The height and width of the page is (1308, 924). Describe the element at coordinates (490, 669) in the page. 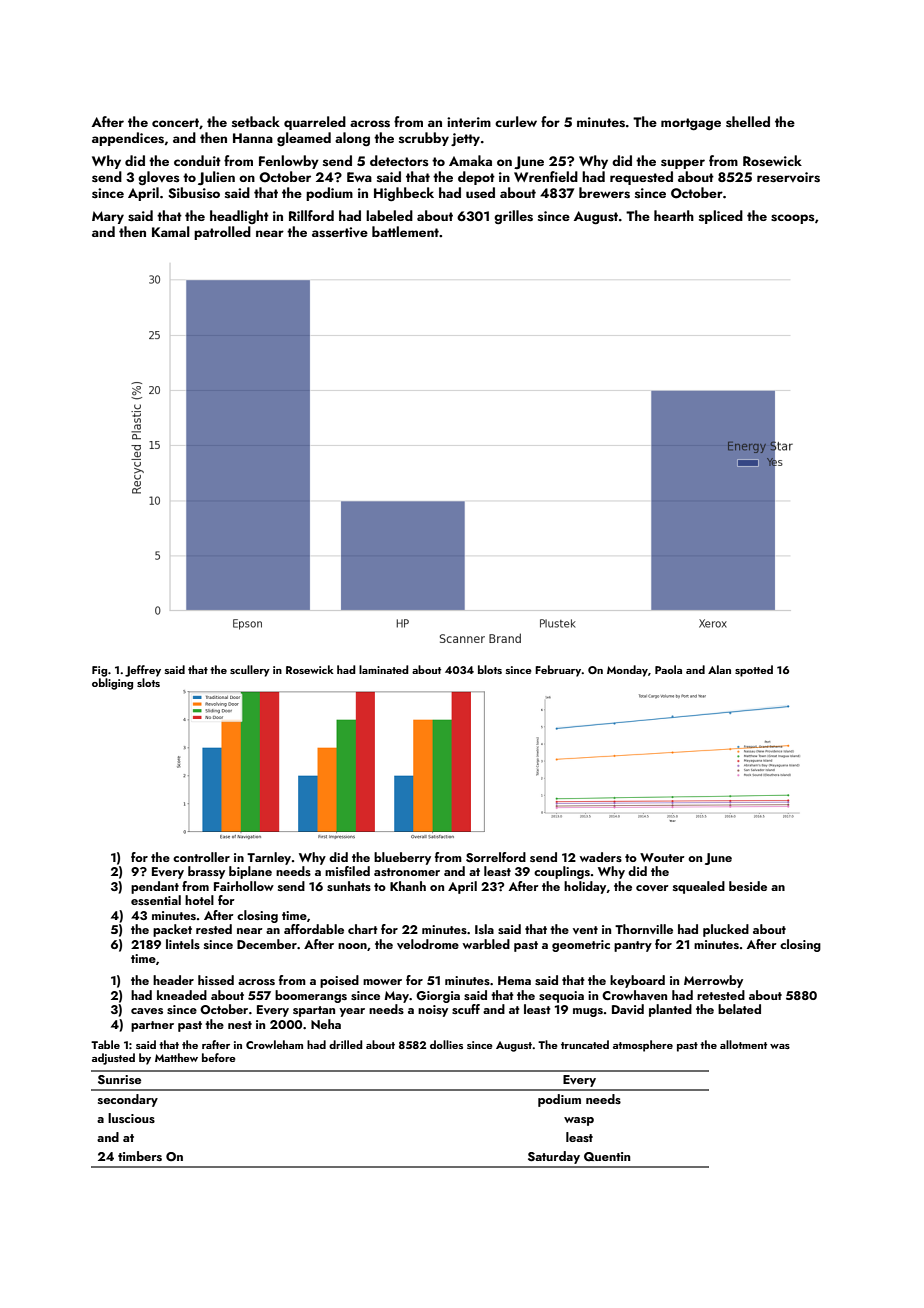

I see `blots` at that location.
